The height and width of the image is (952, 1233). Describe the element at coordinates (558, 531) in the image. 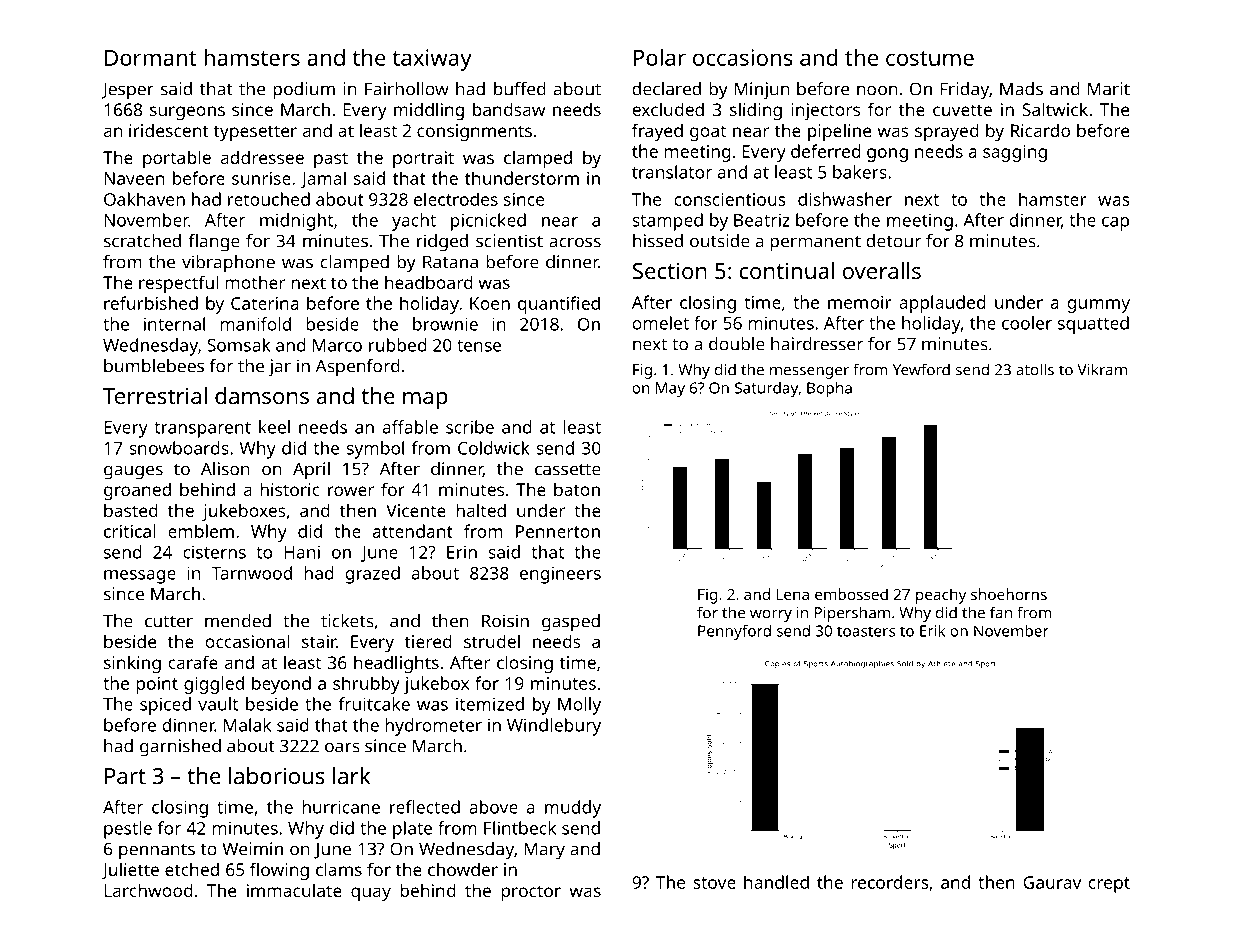

I see `Pennerton` at that location.
